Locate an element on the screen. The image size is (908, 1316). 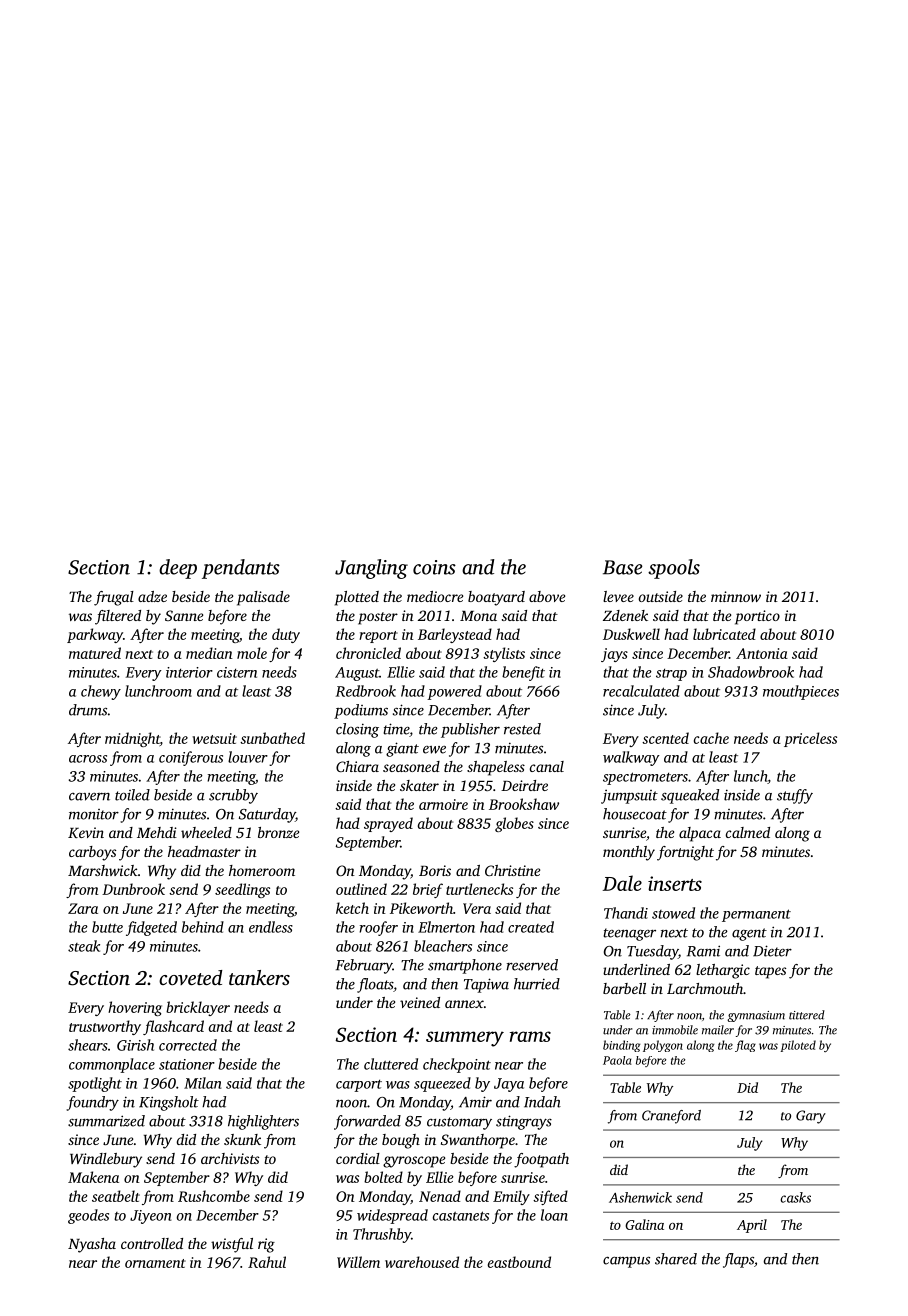
permanent is located at coordinates (756, 915).
